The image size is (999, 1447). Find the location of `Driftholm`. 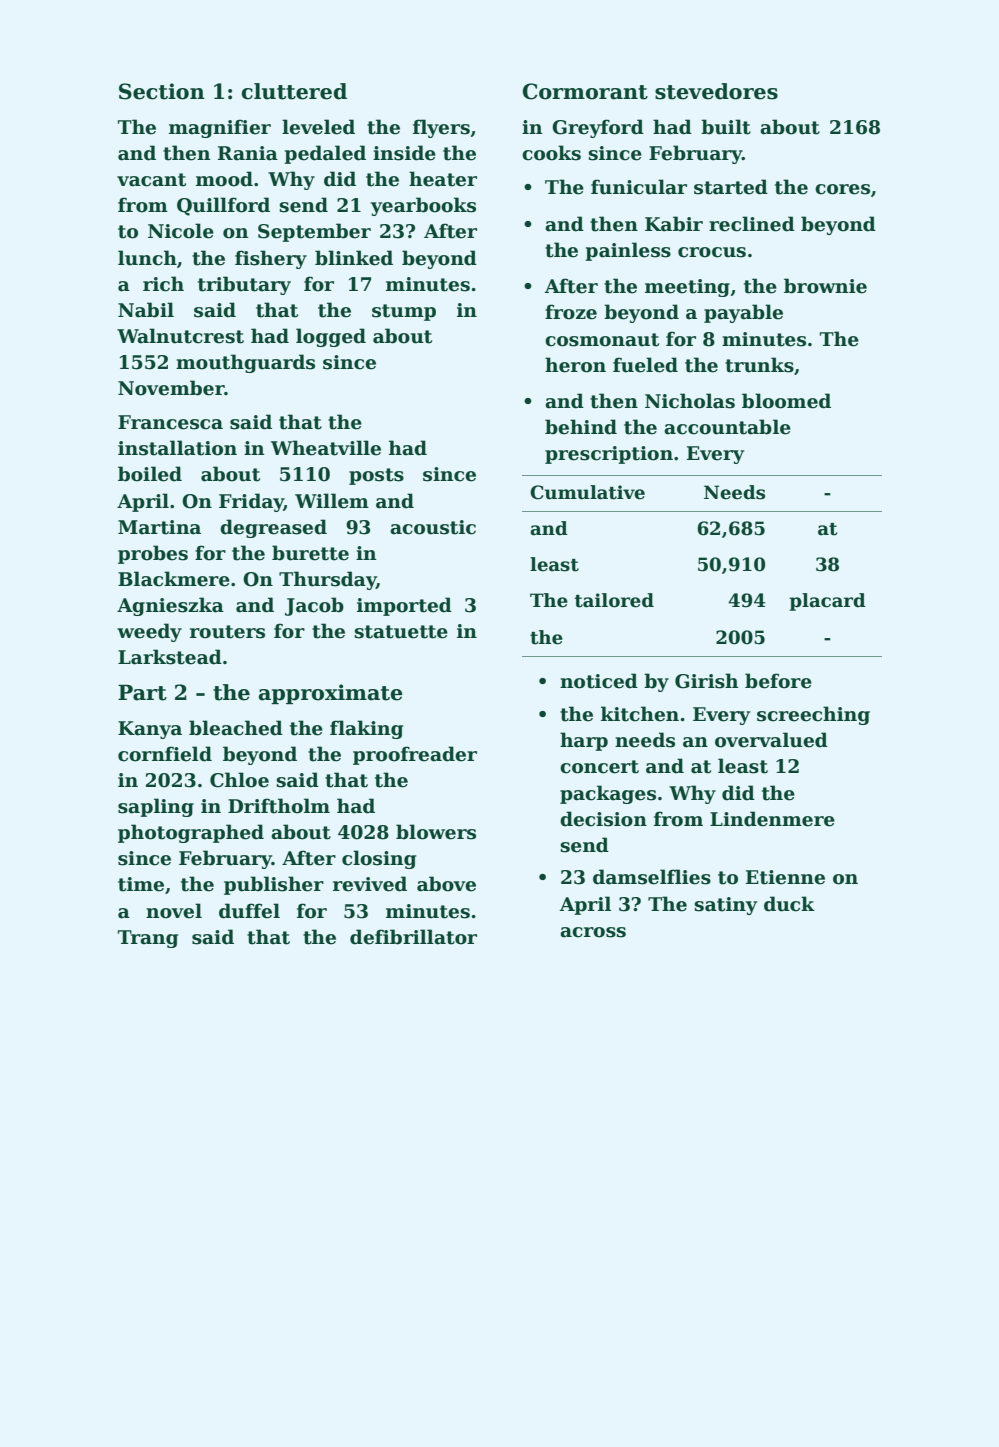

Driftholm is located at coordinates (279, 806).
